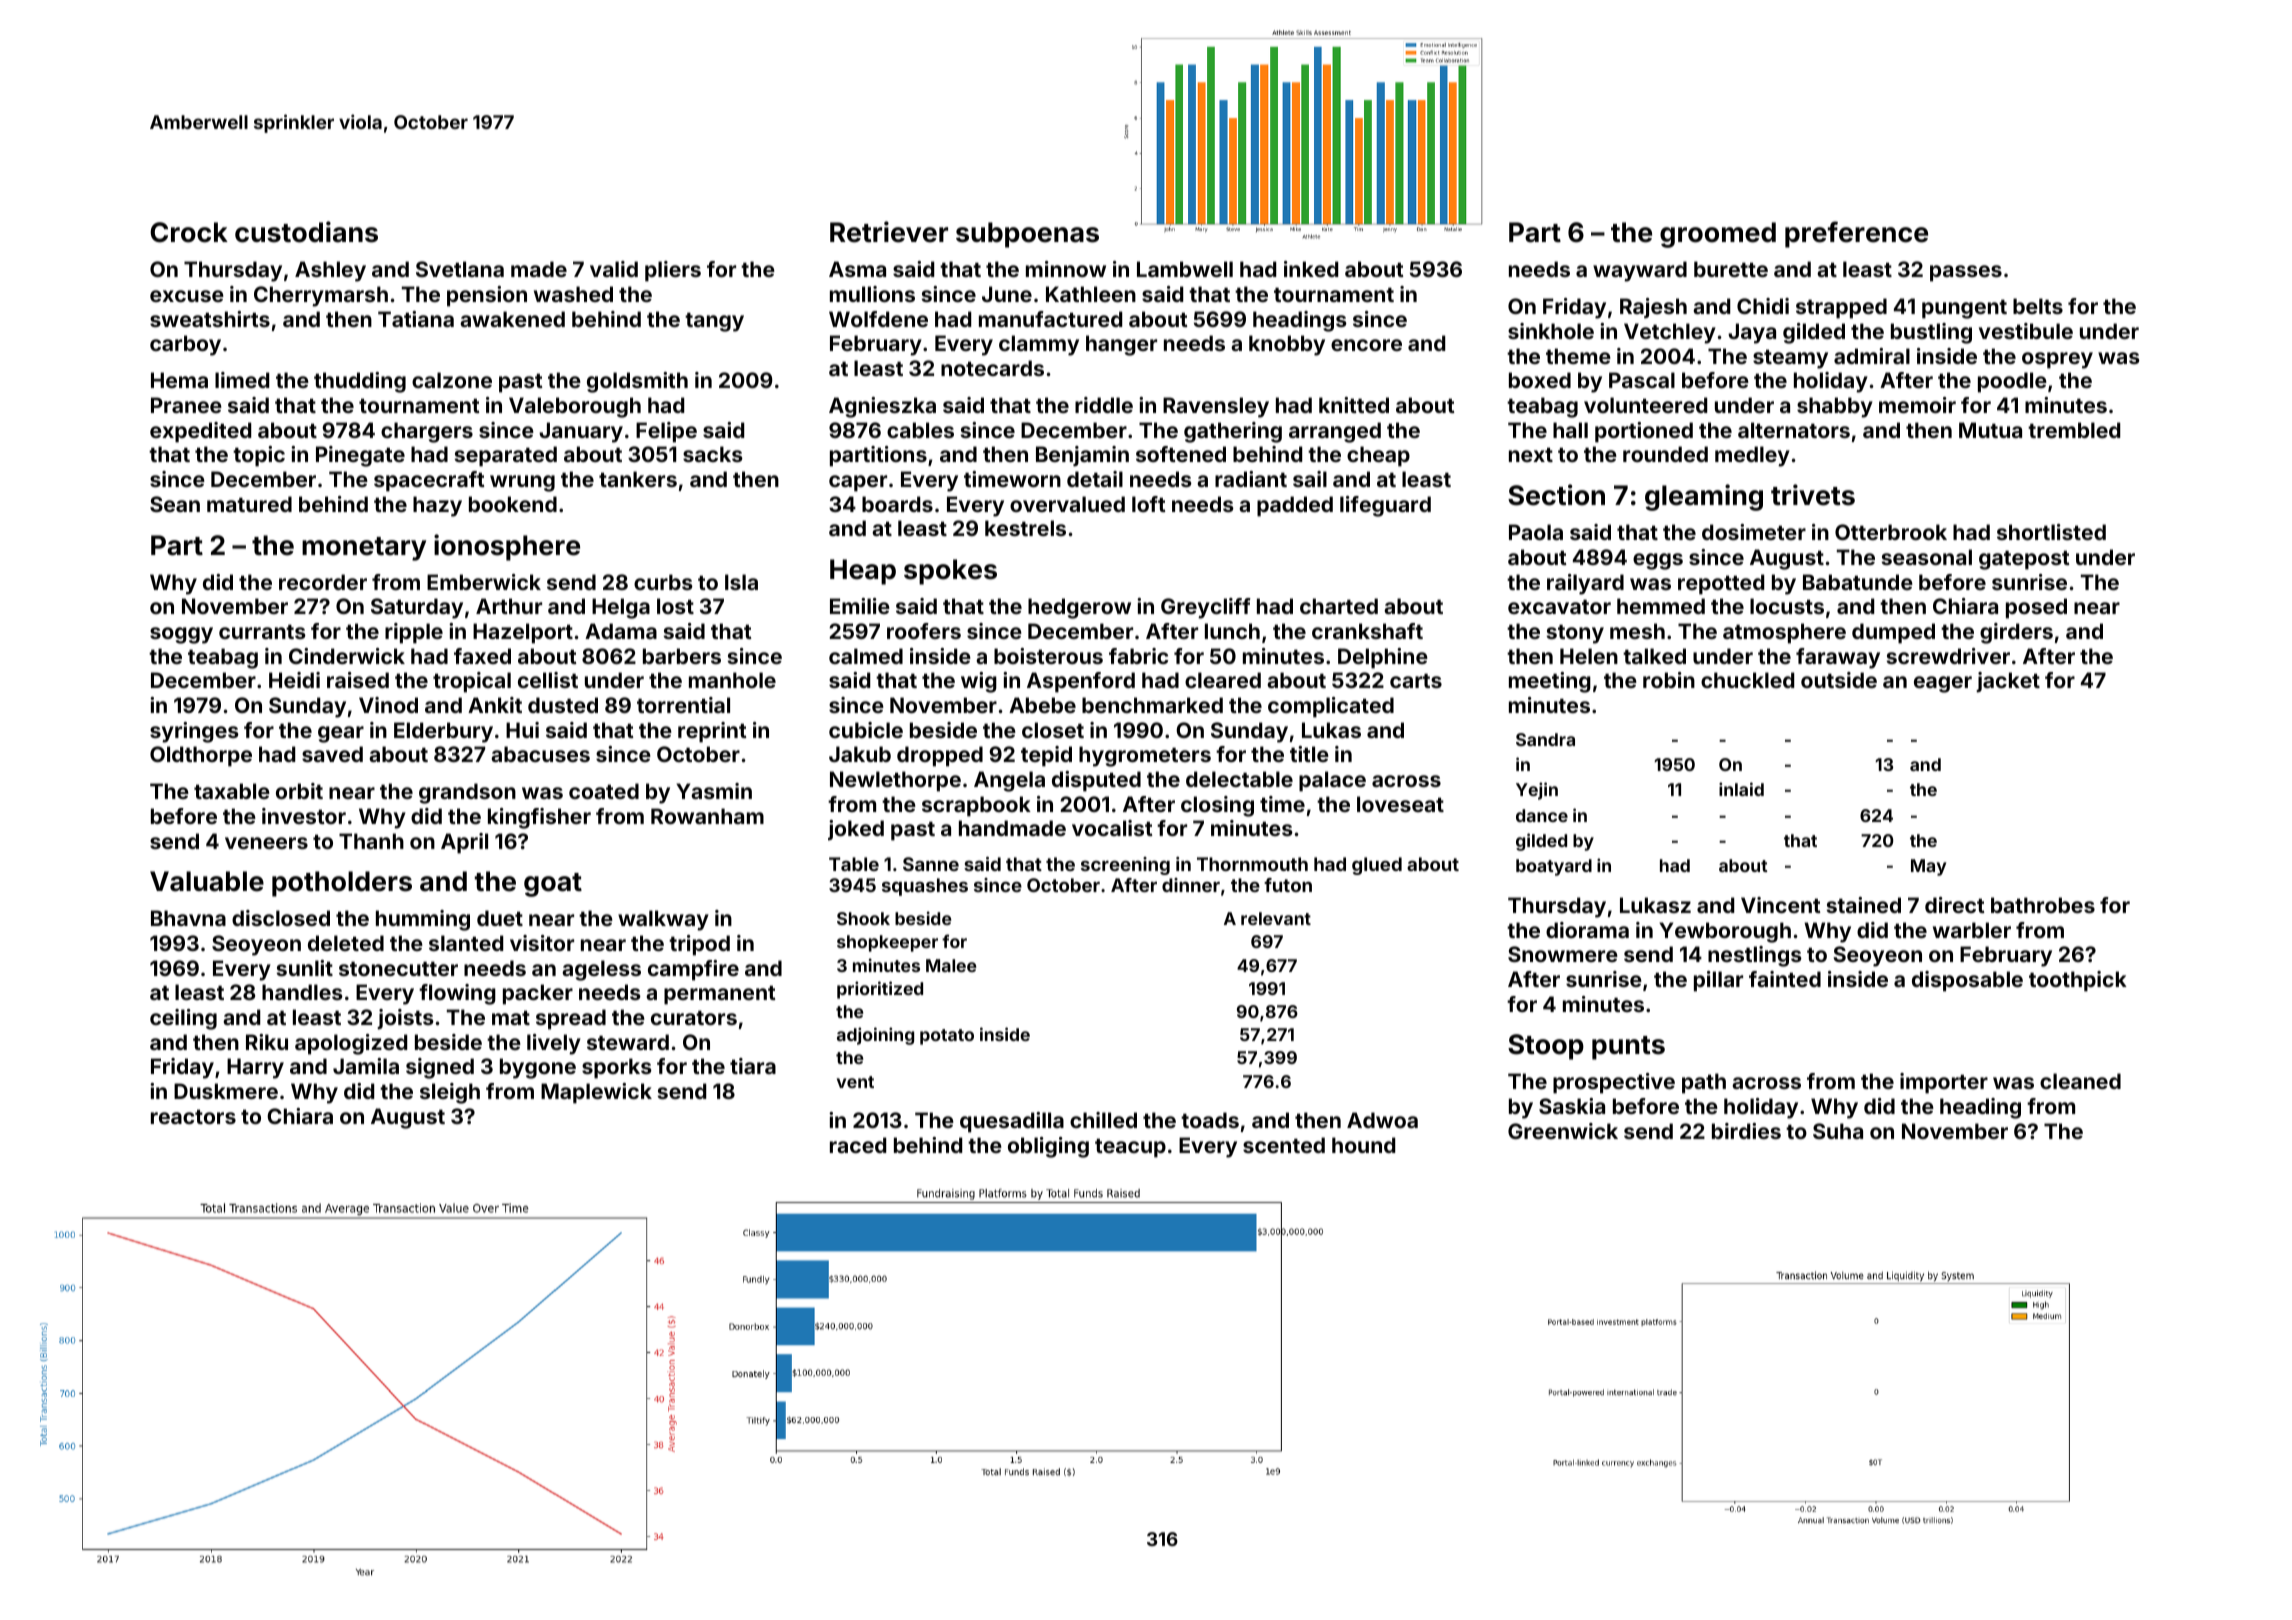 The width and height of the screenshot is (2292, 1620). I want to click on awakened, so click(512, 319).
